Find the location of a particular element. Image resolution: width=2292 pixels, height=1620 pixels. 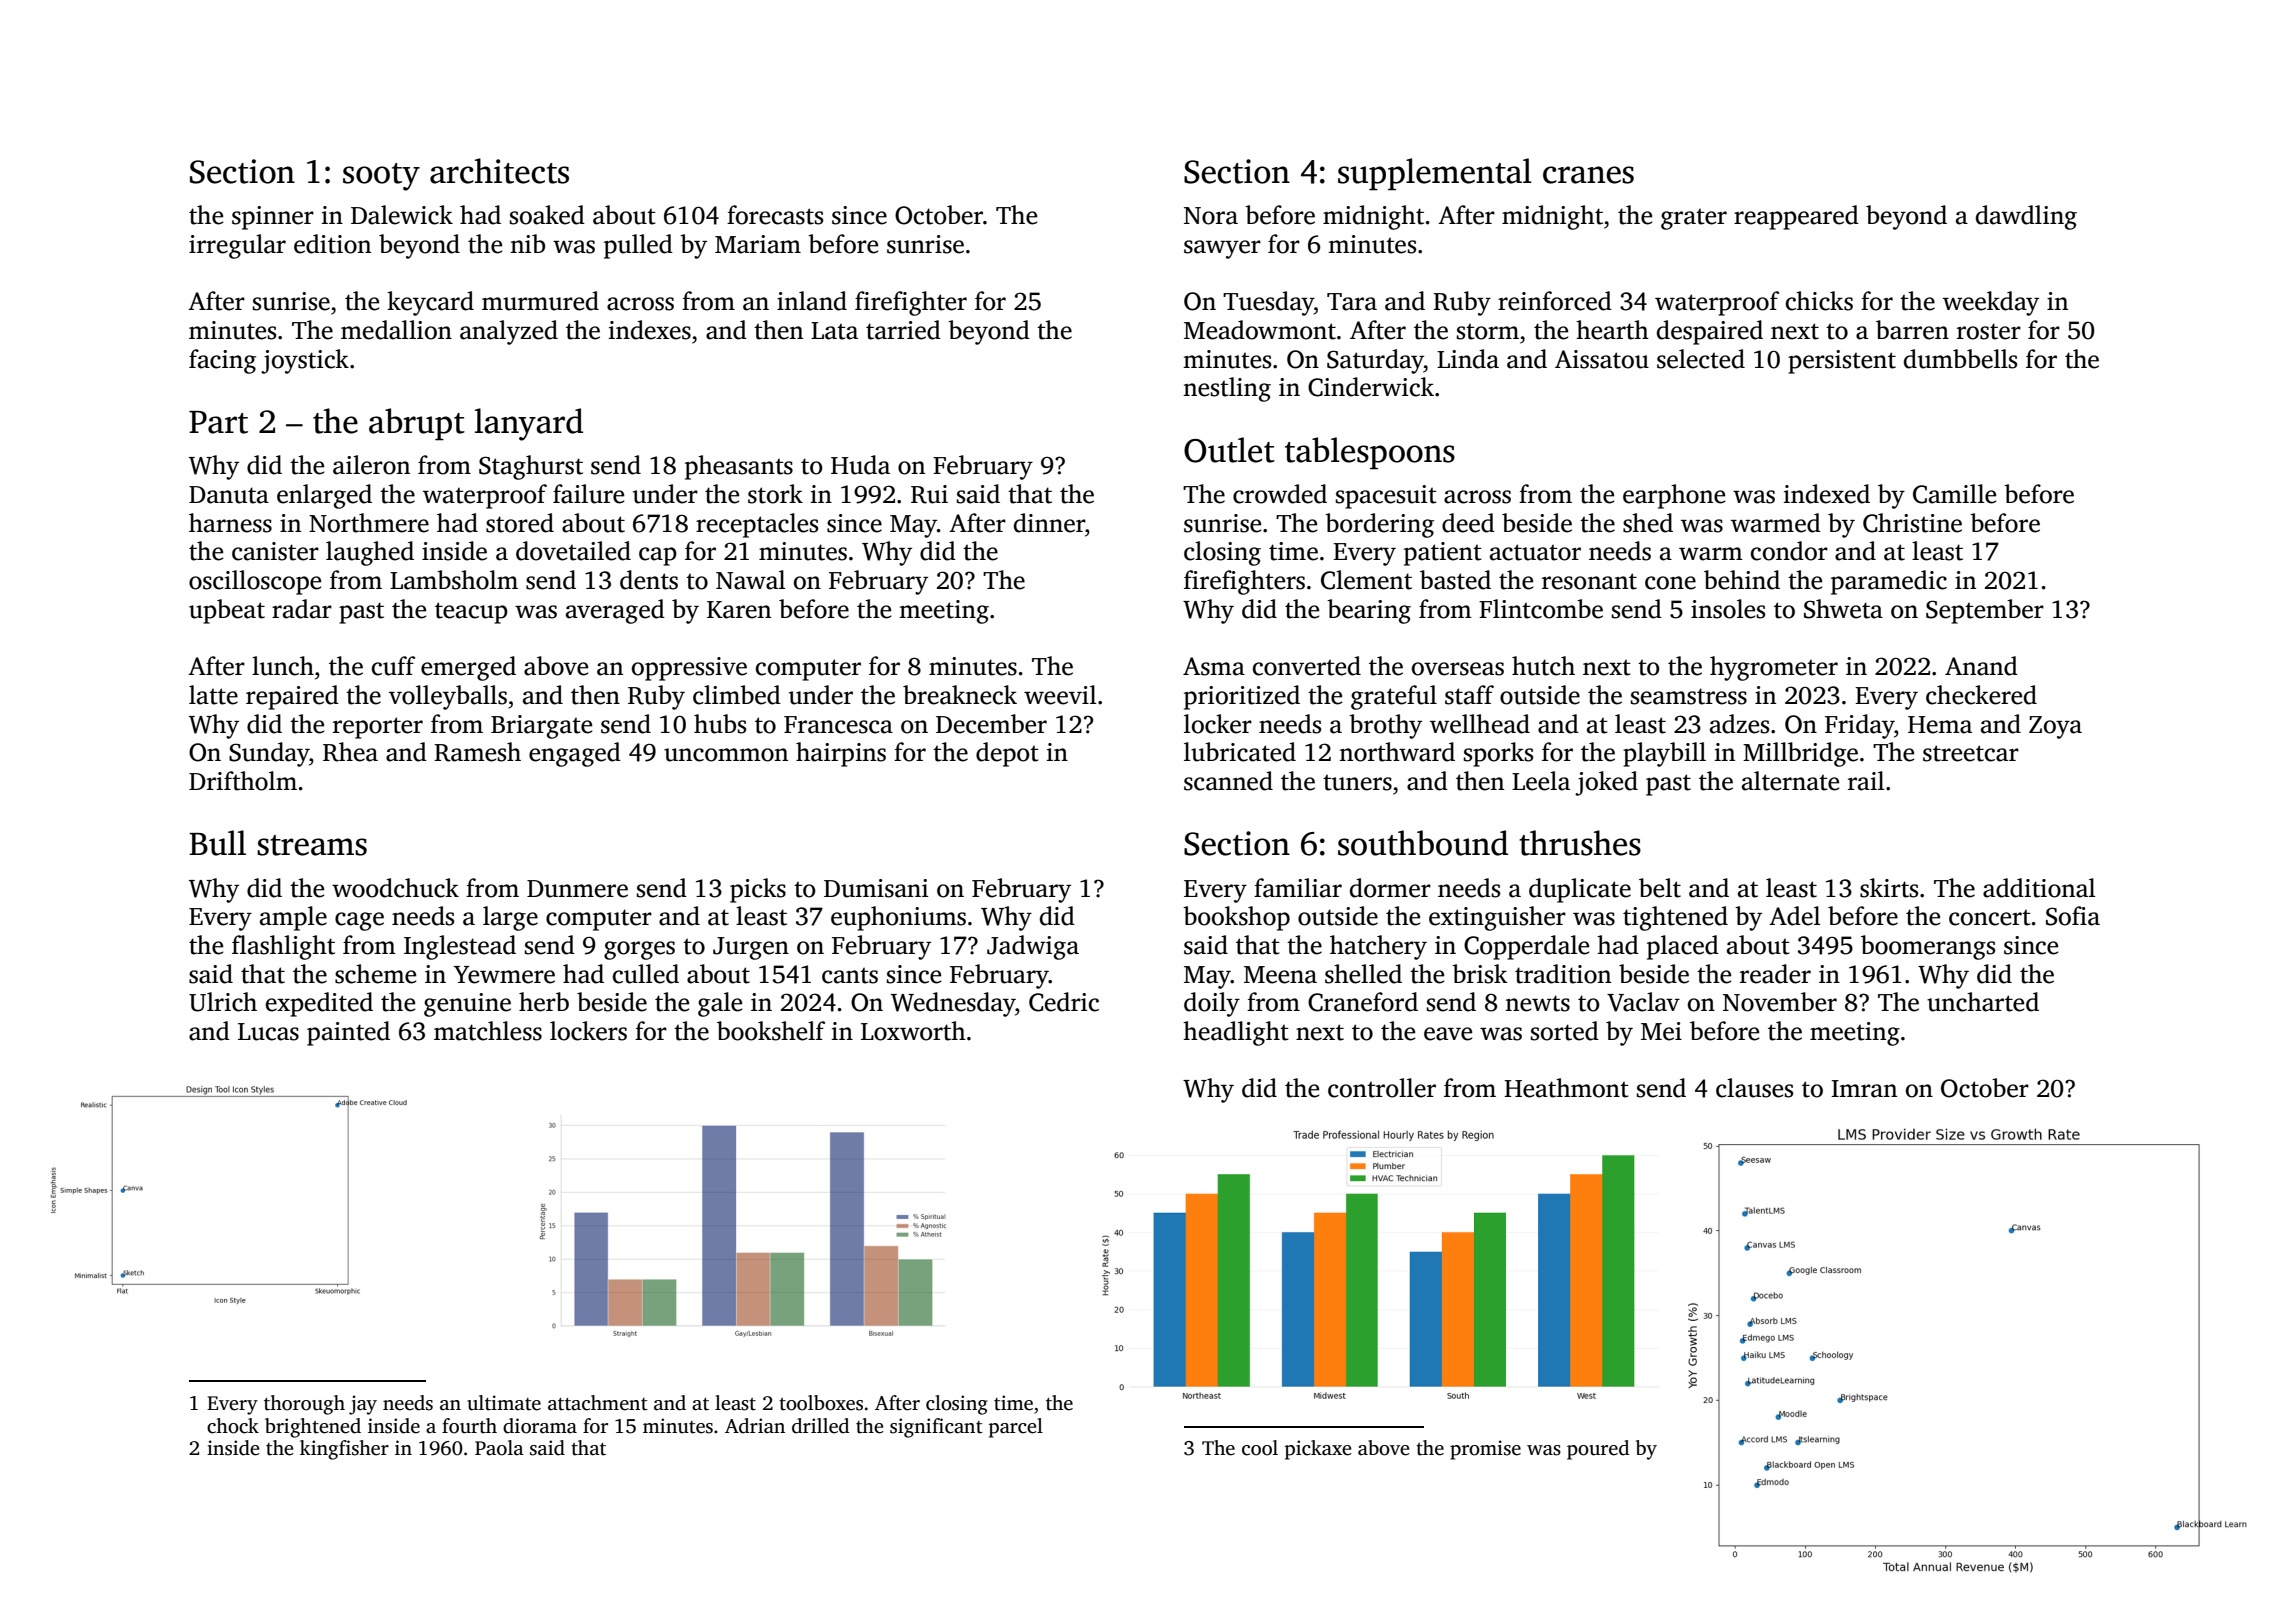

spinner is located at coordinates (273, 218).
